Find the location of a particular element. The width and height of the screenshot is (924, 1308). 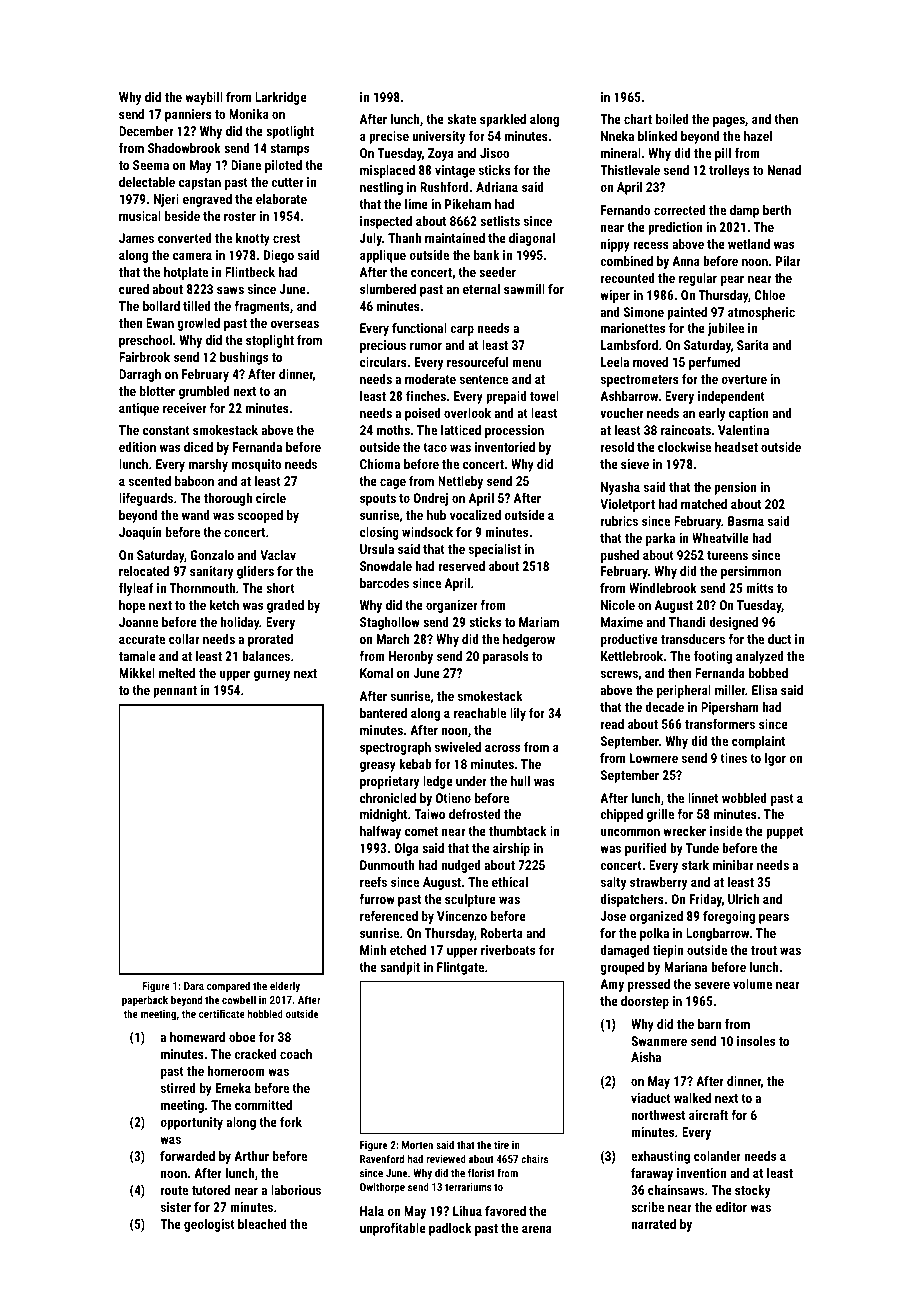

diagonal is located at coordinates (532, 239).
